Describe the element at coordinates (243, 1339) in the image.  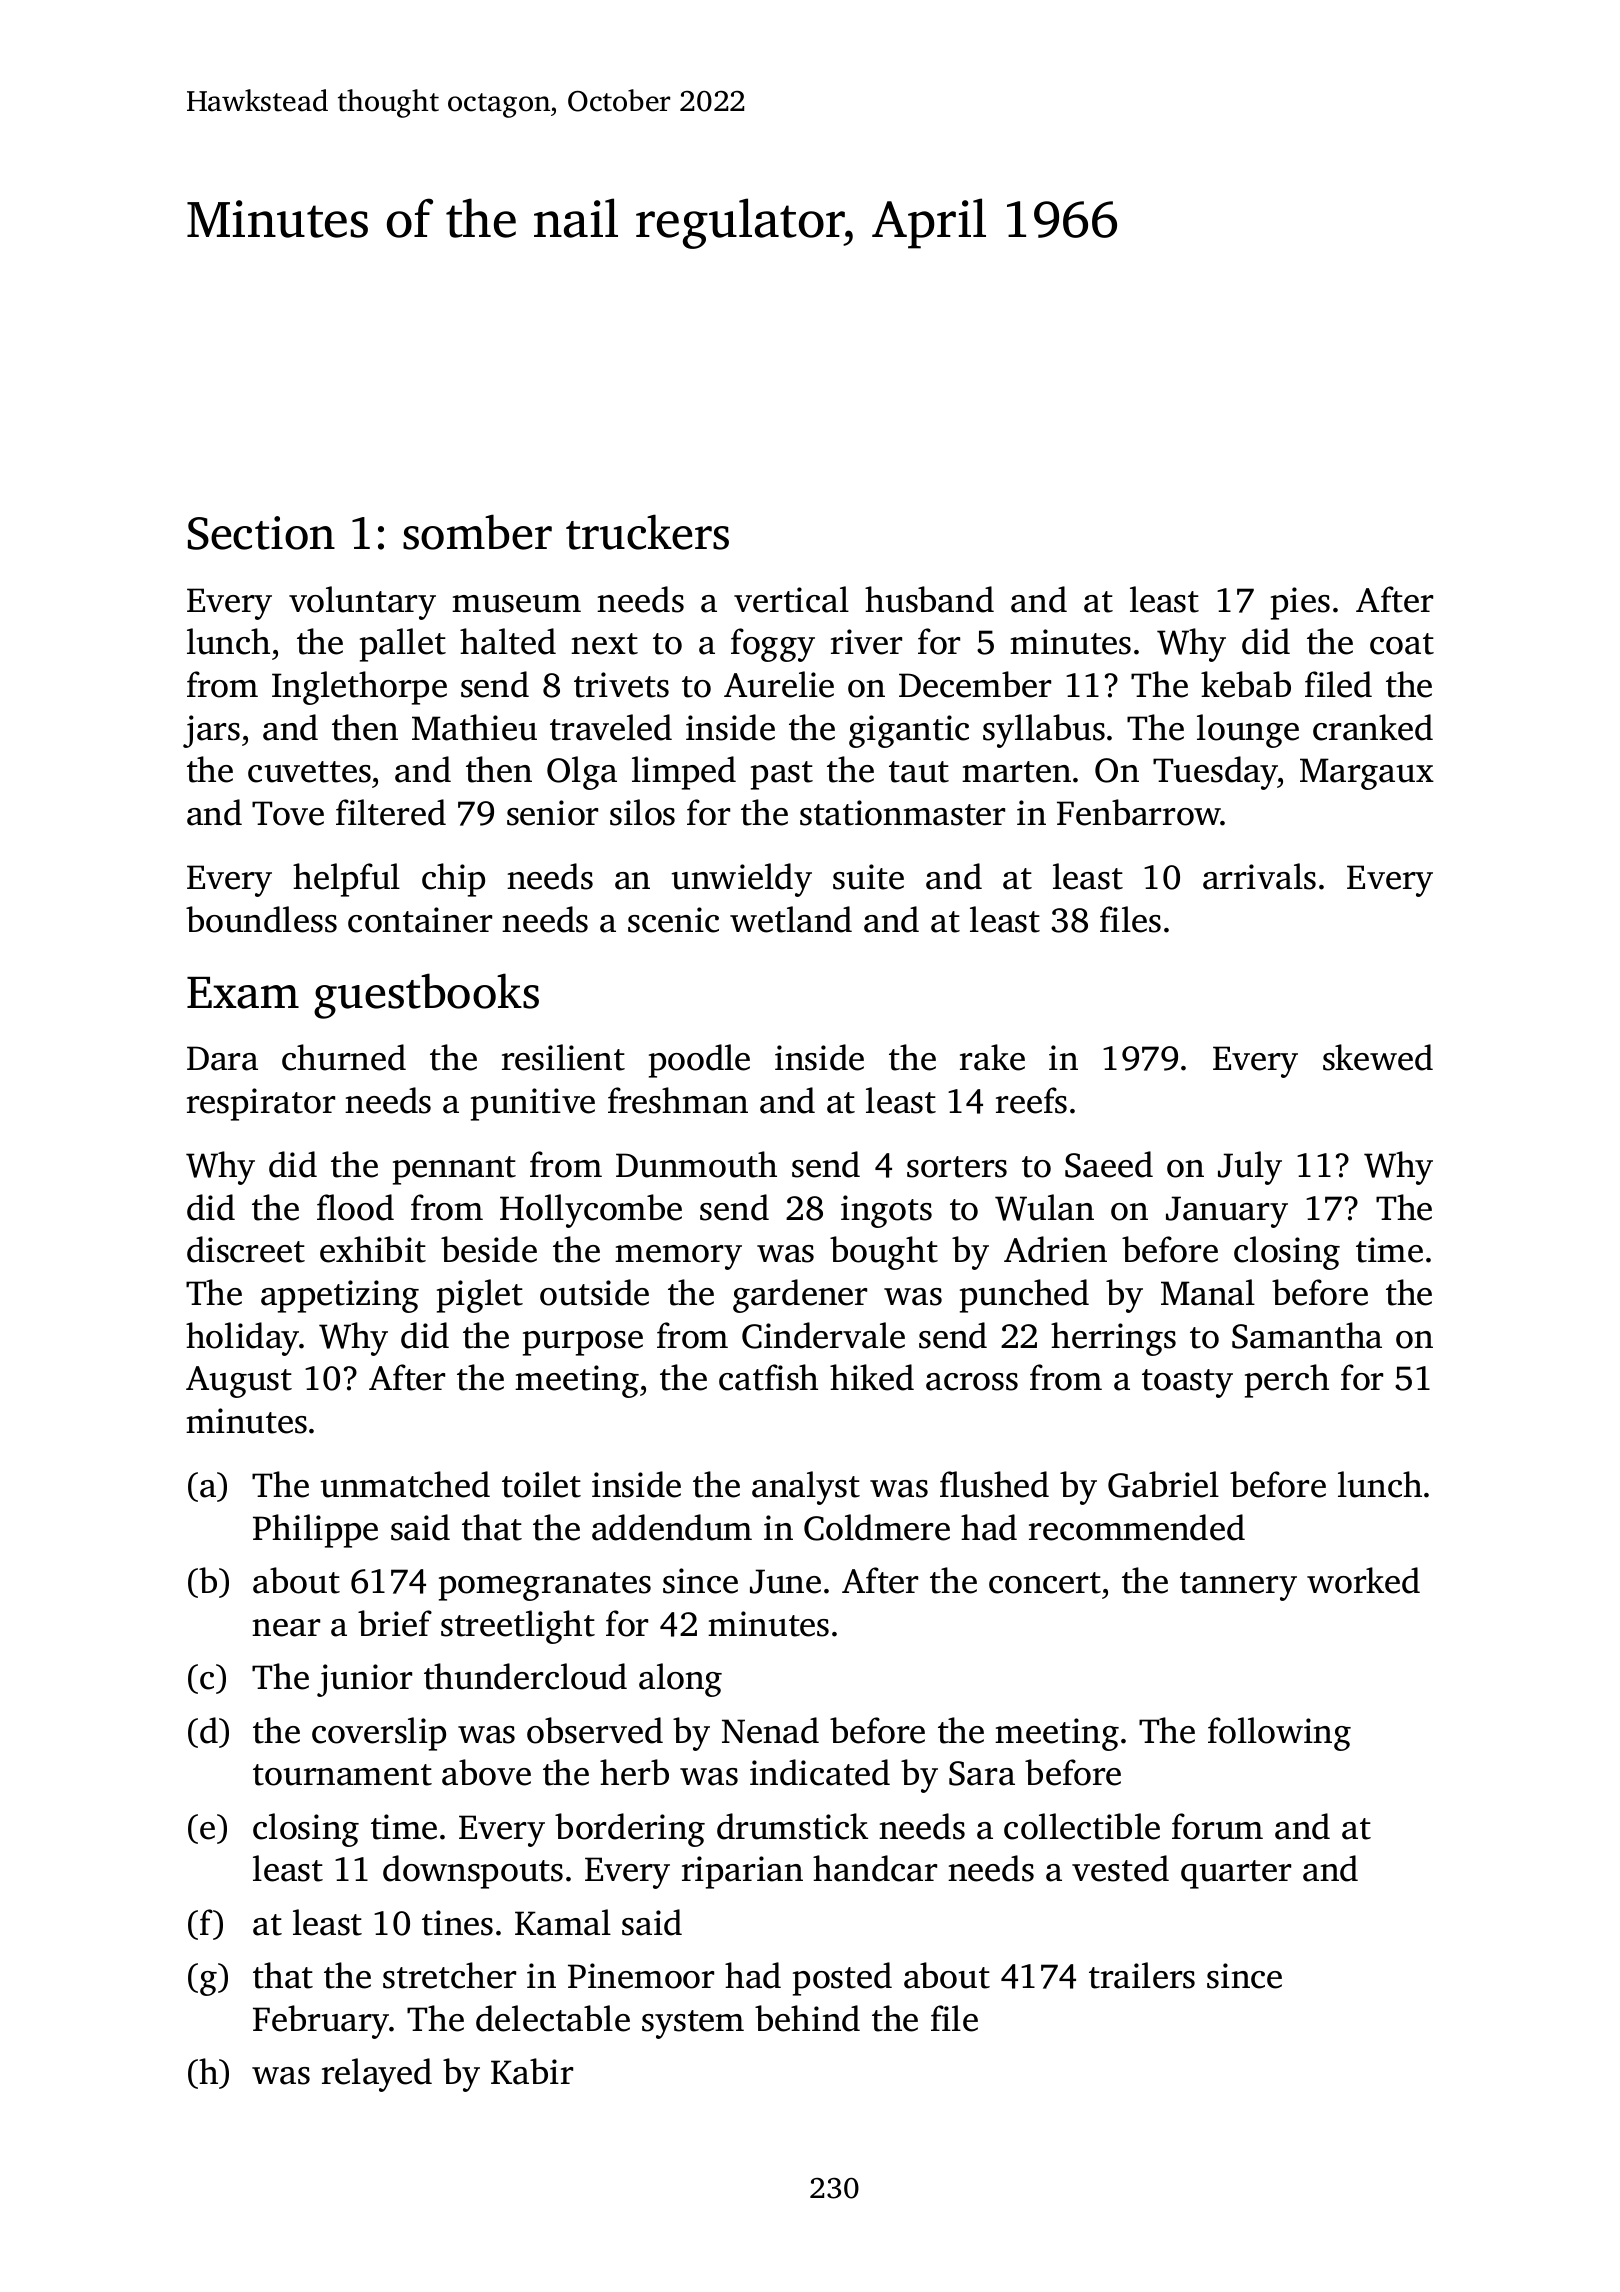
I see `holiday` at that location.
